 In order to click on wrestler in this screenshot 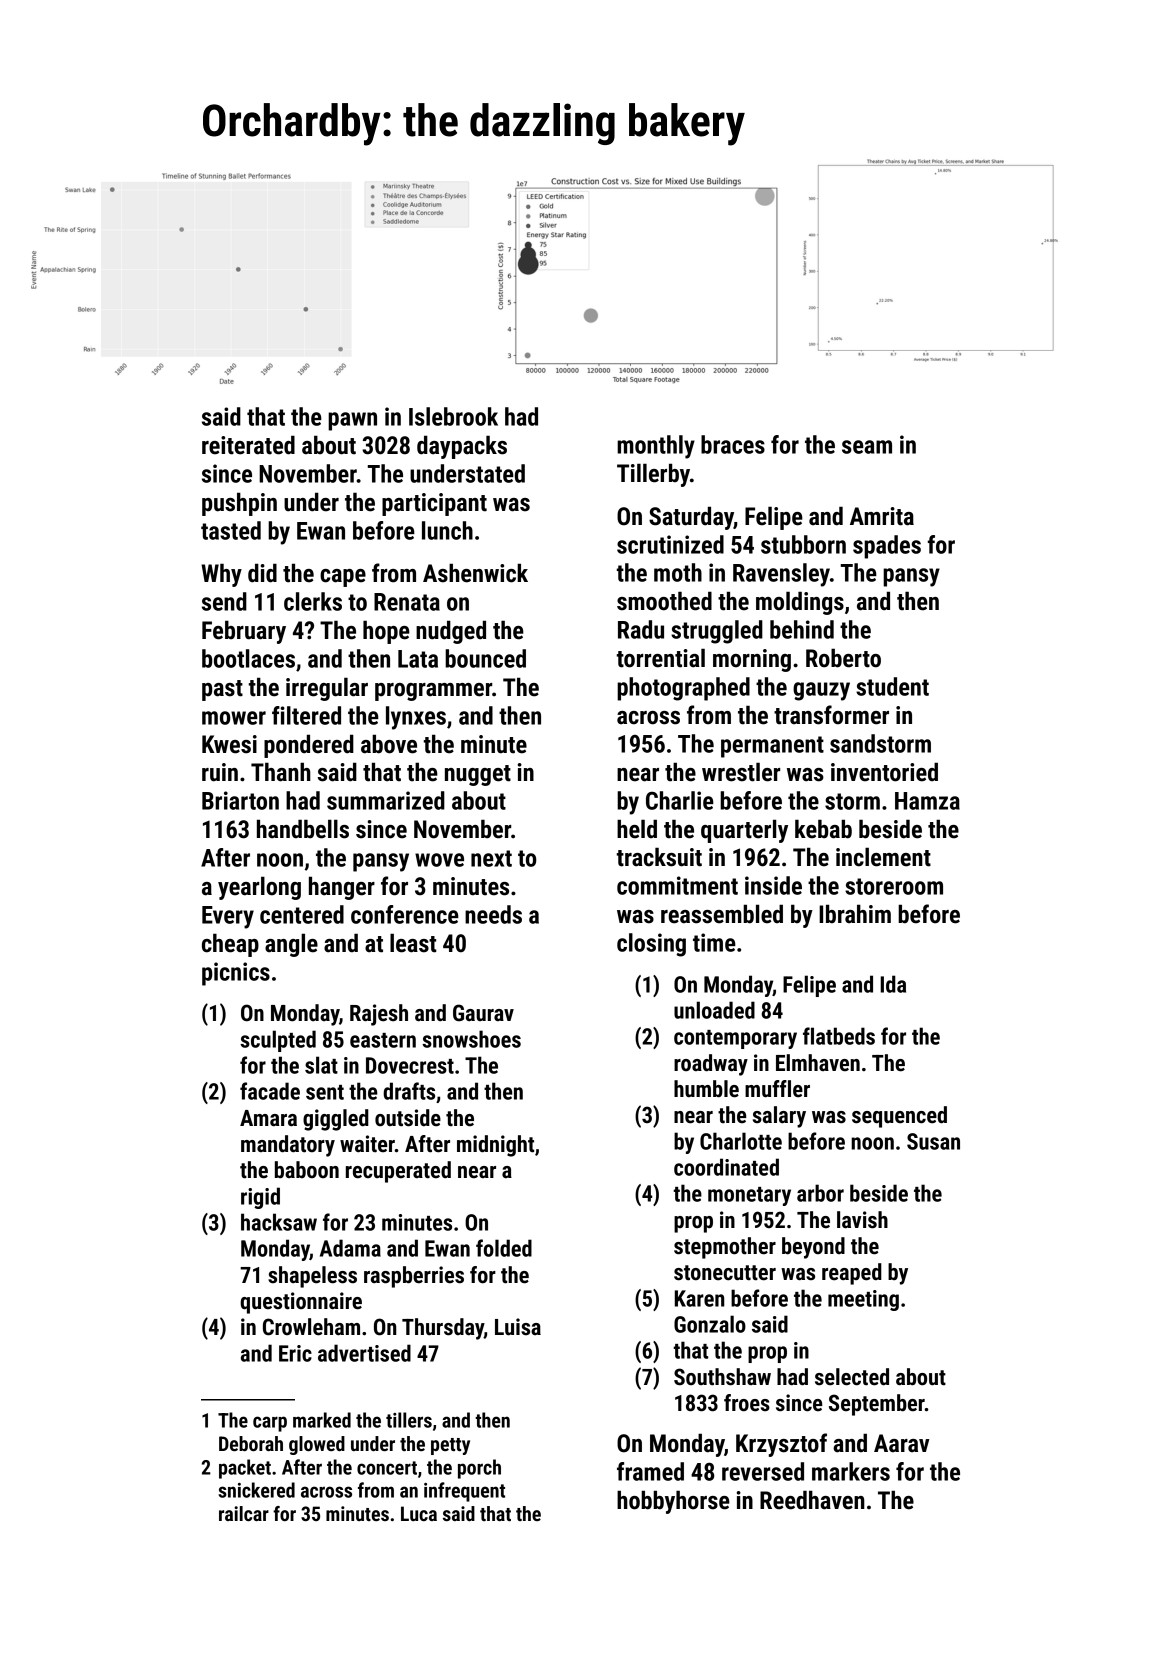, I will do `click(741, 772)`.
